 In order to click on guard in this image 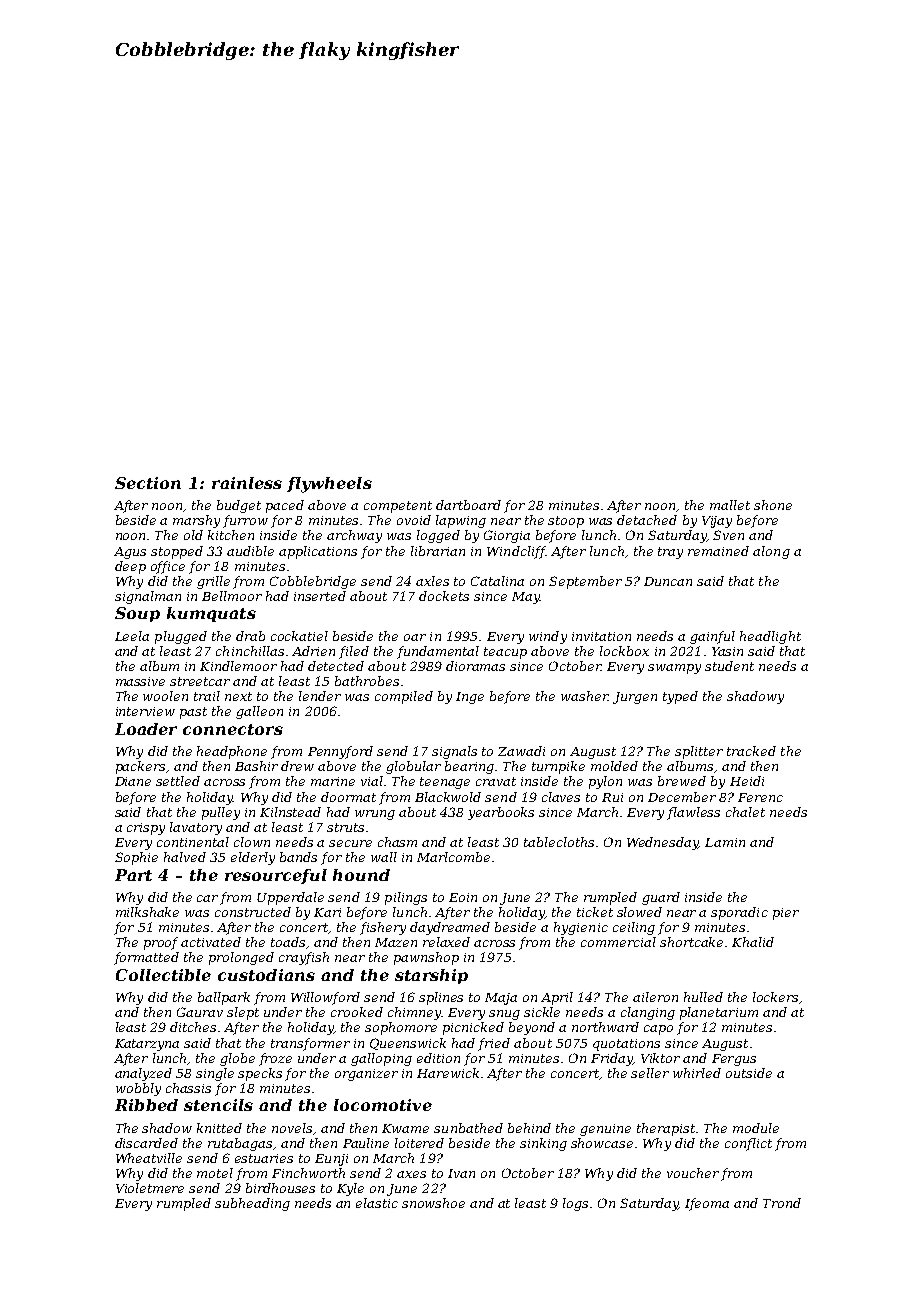, I will do `click(661, 898)`.
